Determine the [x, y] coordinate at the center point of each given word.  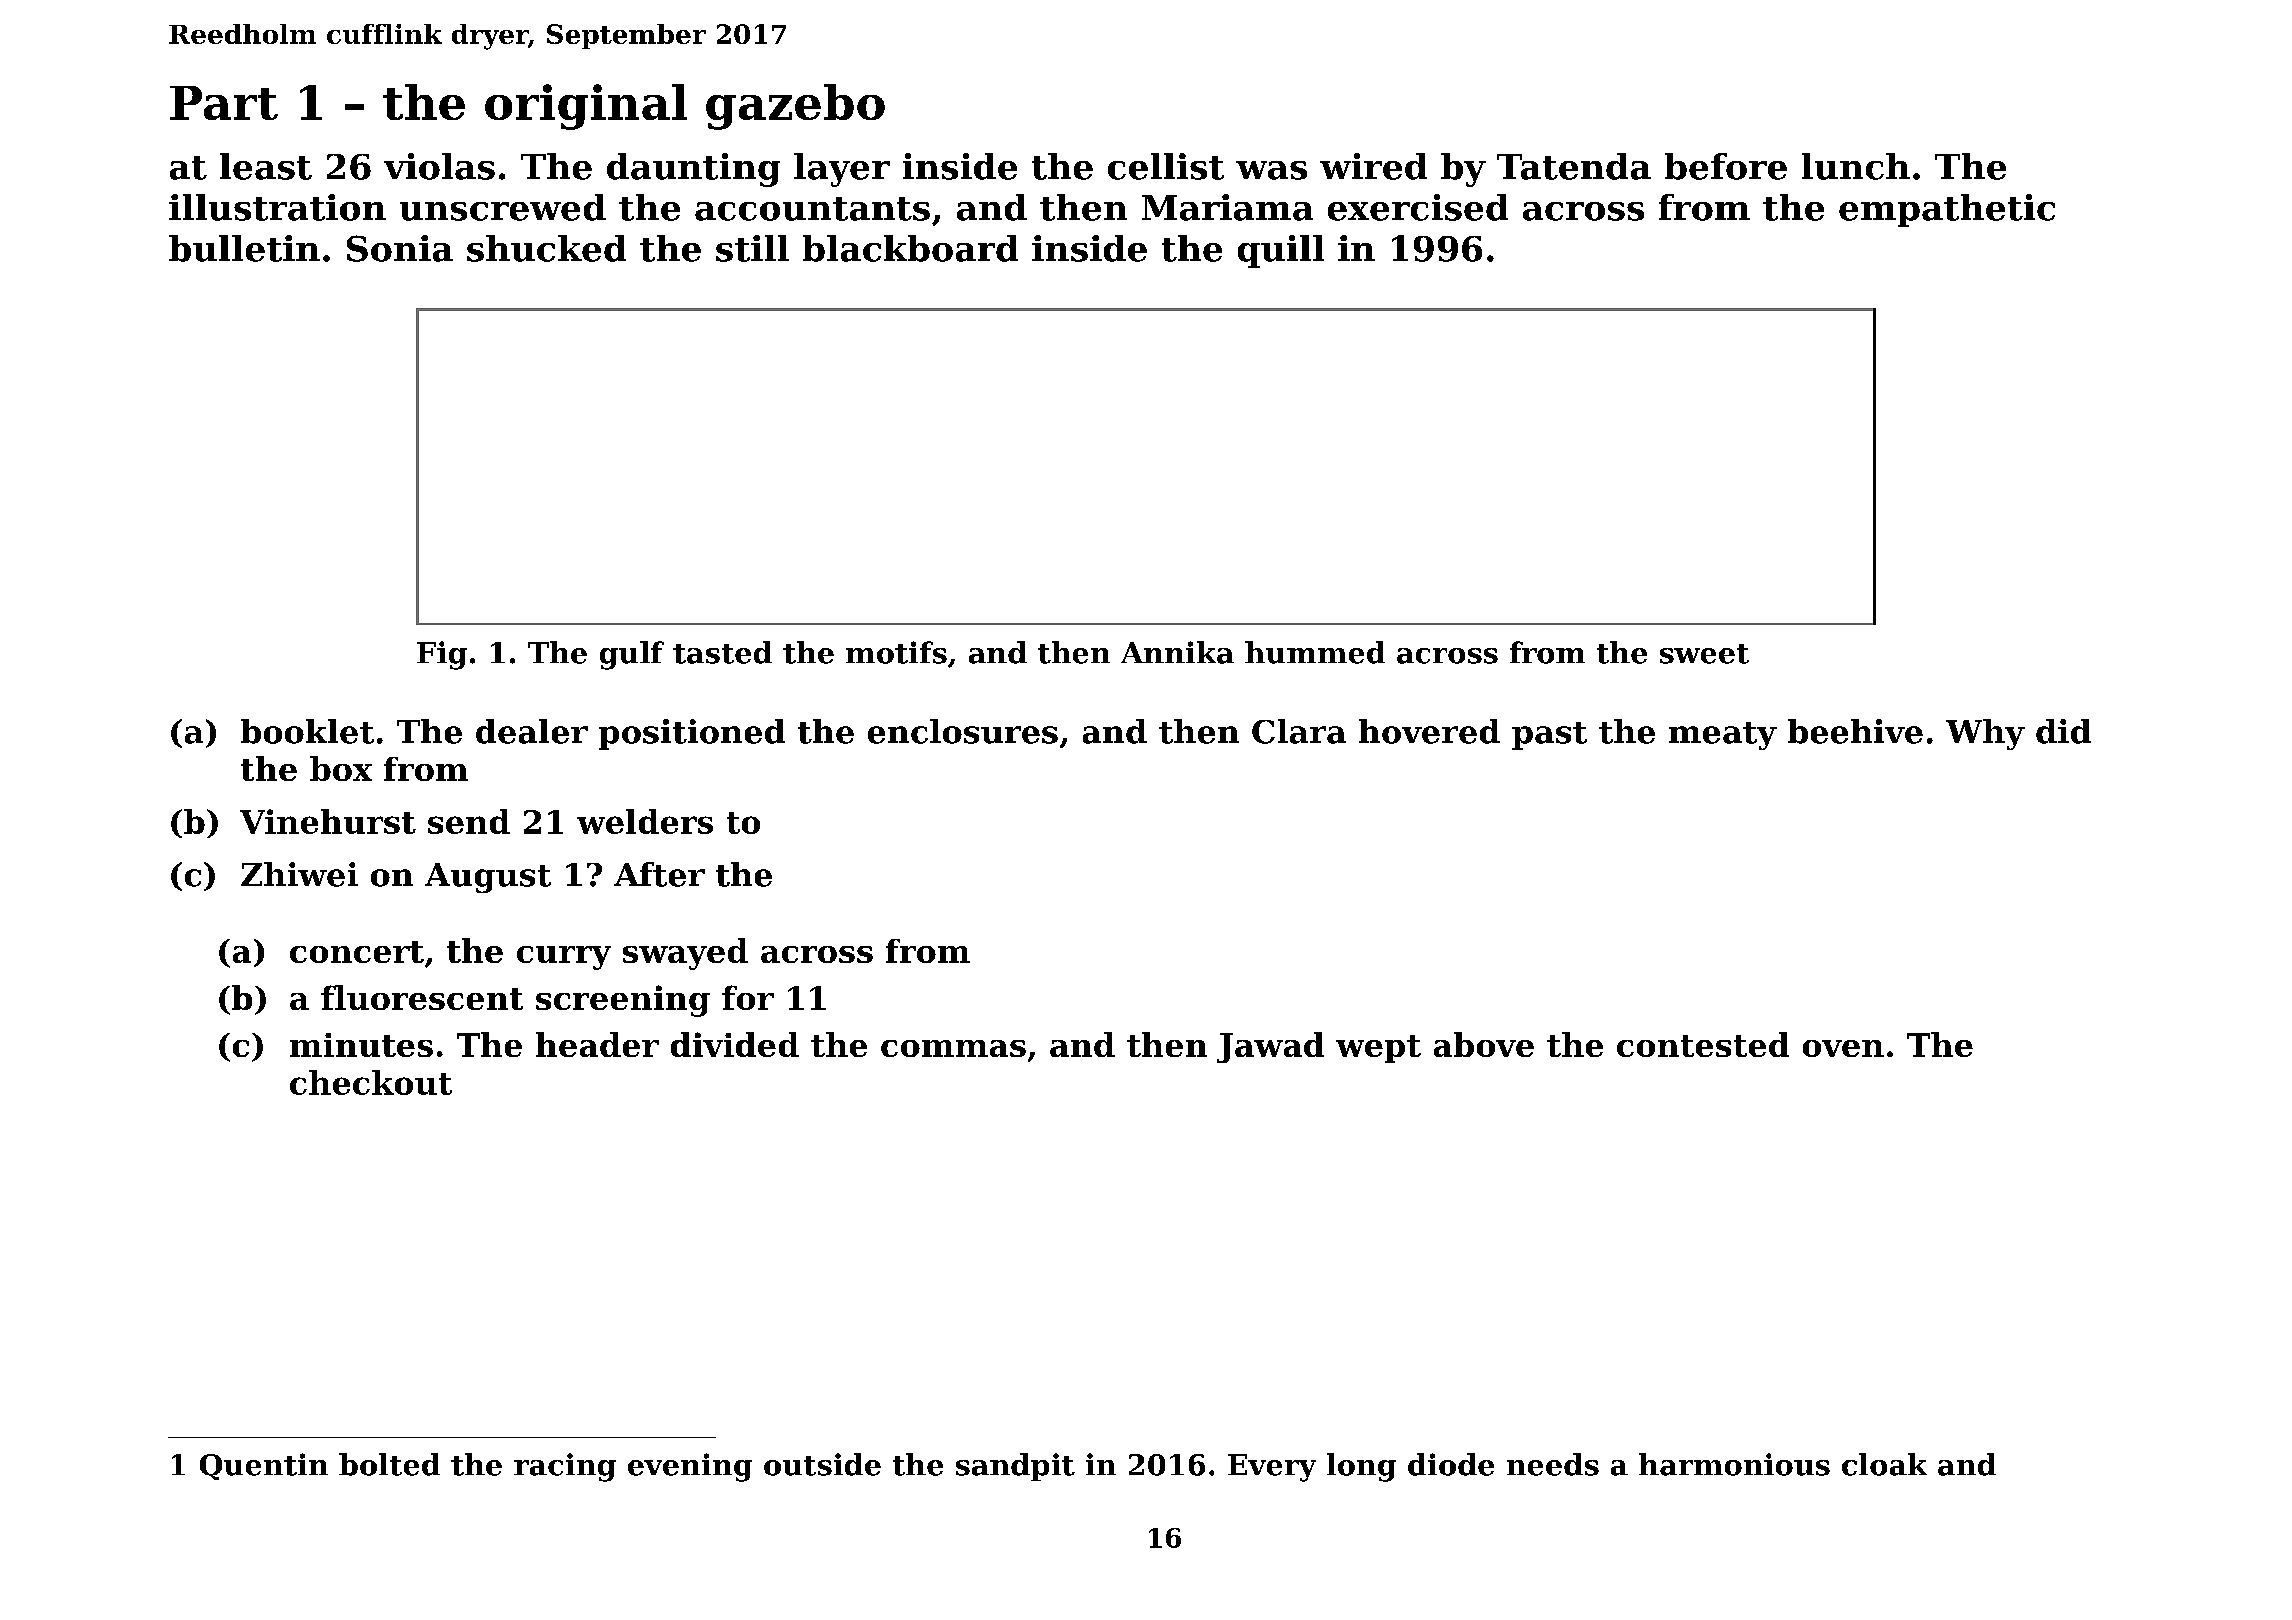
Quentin [264, 1466]
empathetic [1947, 210]
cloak [1884, 1464]
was [1271, 170]
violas [439, 166]
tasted [722, 652]
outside [822, 1464]
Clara [1299, 731]
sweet [1704, 654]
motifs [896, 652]
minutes [361, 1045]
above [1484, 1044]
